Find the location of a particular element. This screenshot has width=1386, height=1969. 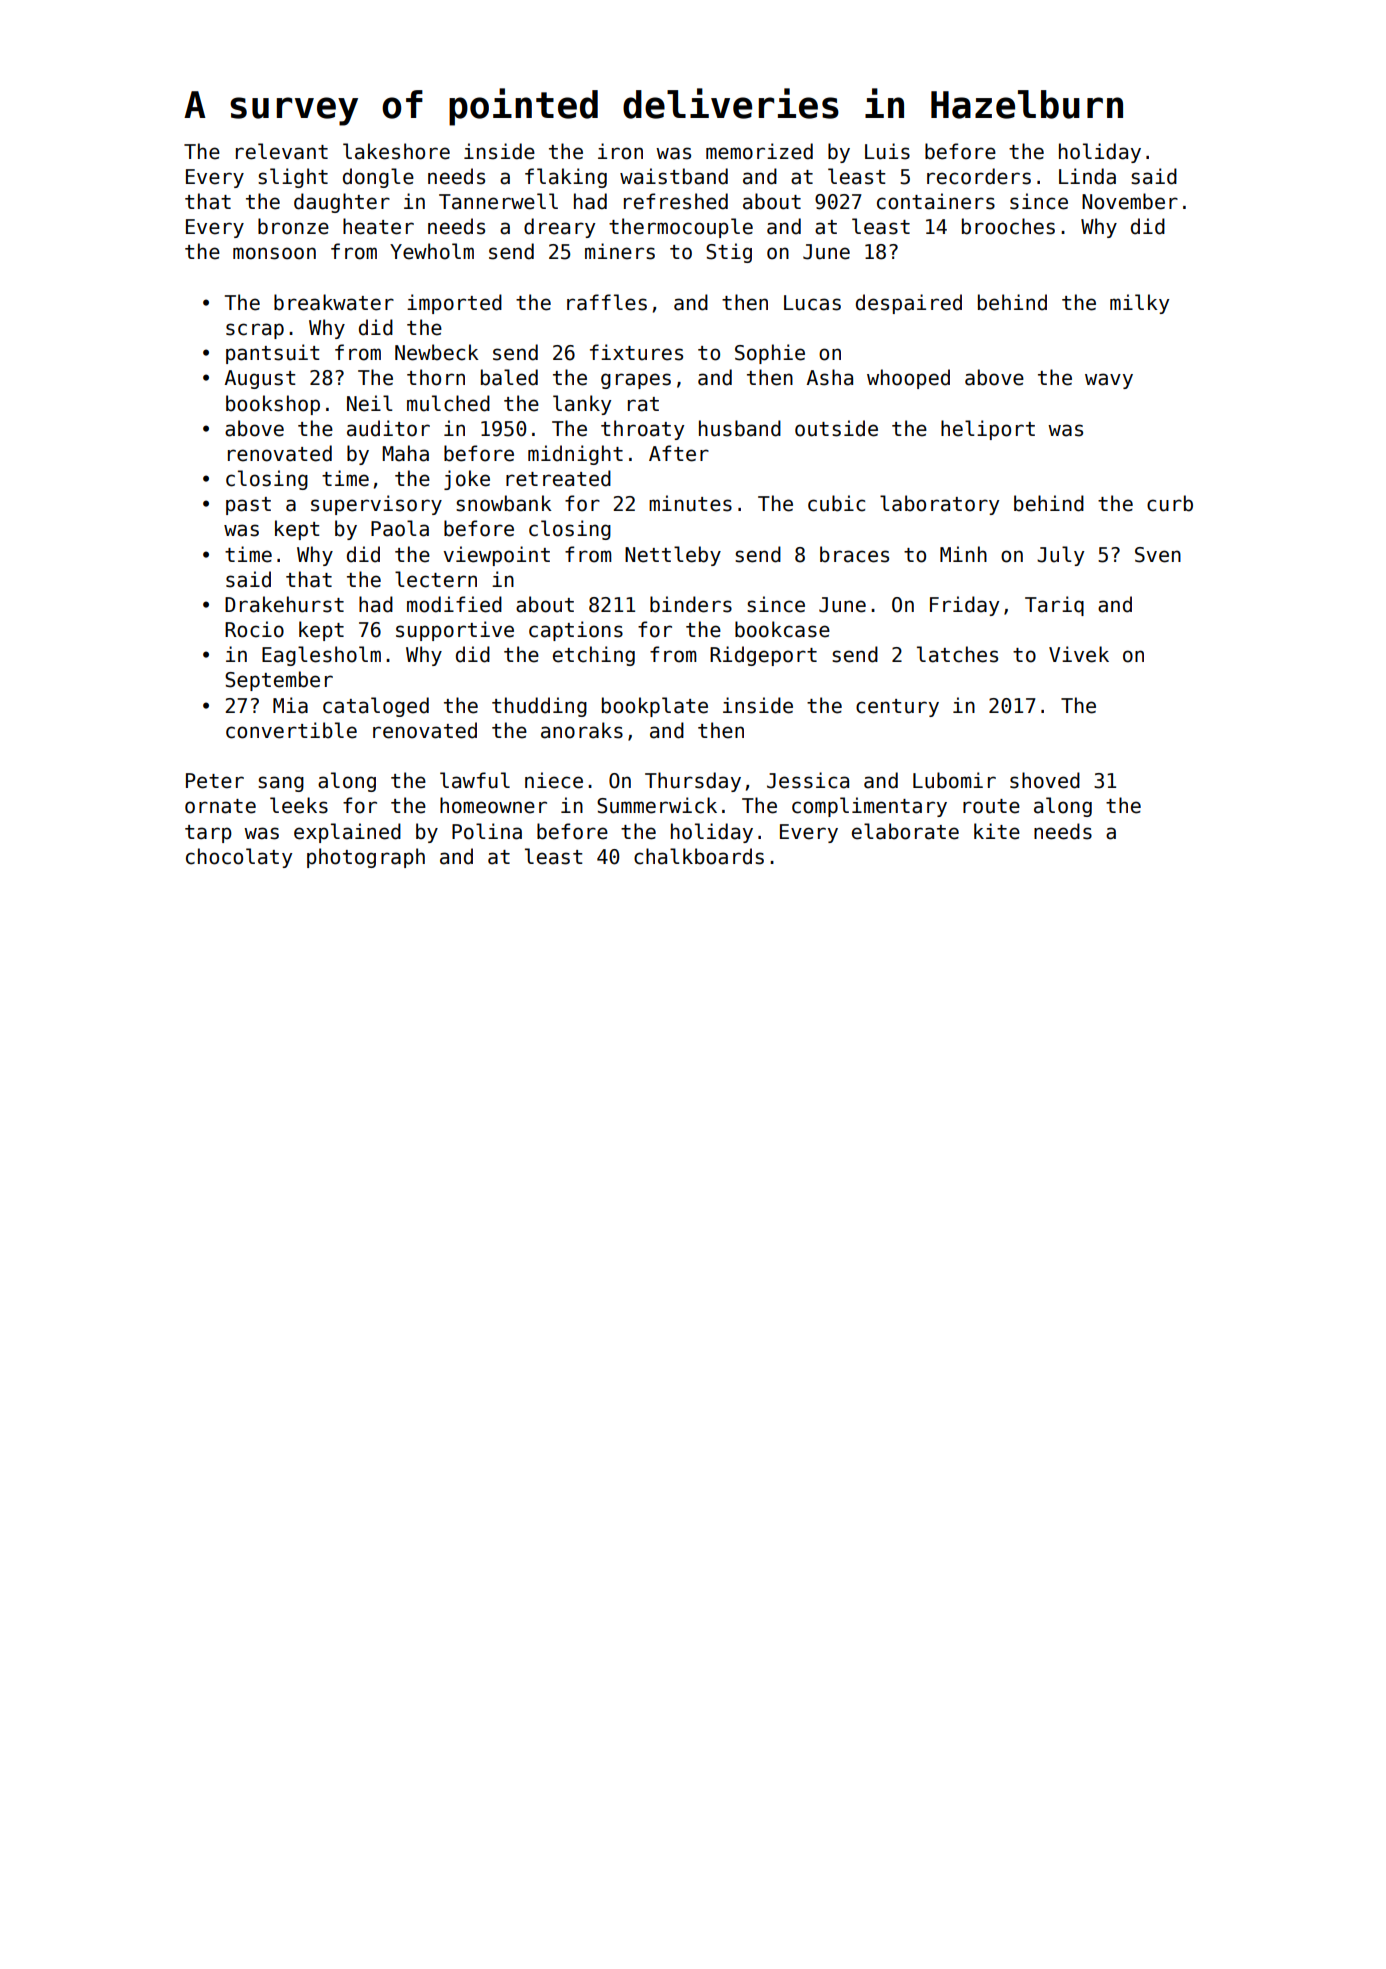

wavy is located at coordinates (1109, 381).
